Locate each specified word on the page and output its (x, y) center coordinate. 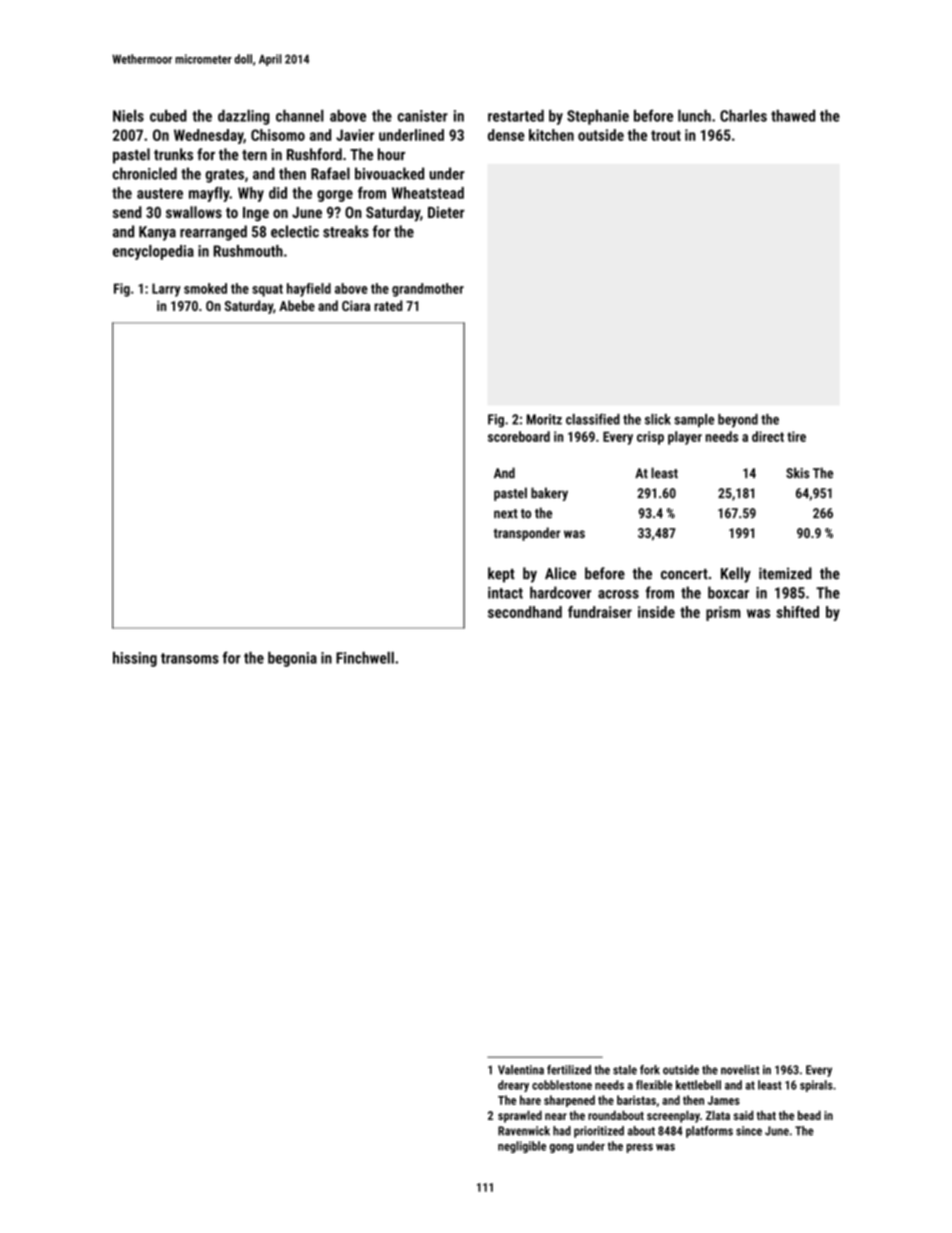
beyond (738, 421)
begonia (292, 659)
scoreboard (519, 436)
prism (723, 613)
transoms (190, 658)
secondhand (525, 612)
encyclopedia (153, 252)
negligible (522, 1147)
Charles (743, 116)
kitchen (551, 135)
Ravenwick (524, 1131)
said (743, 1115)
